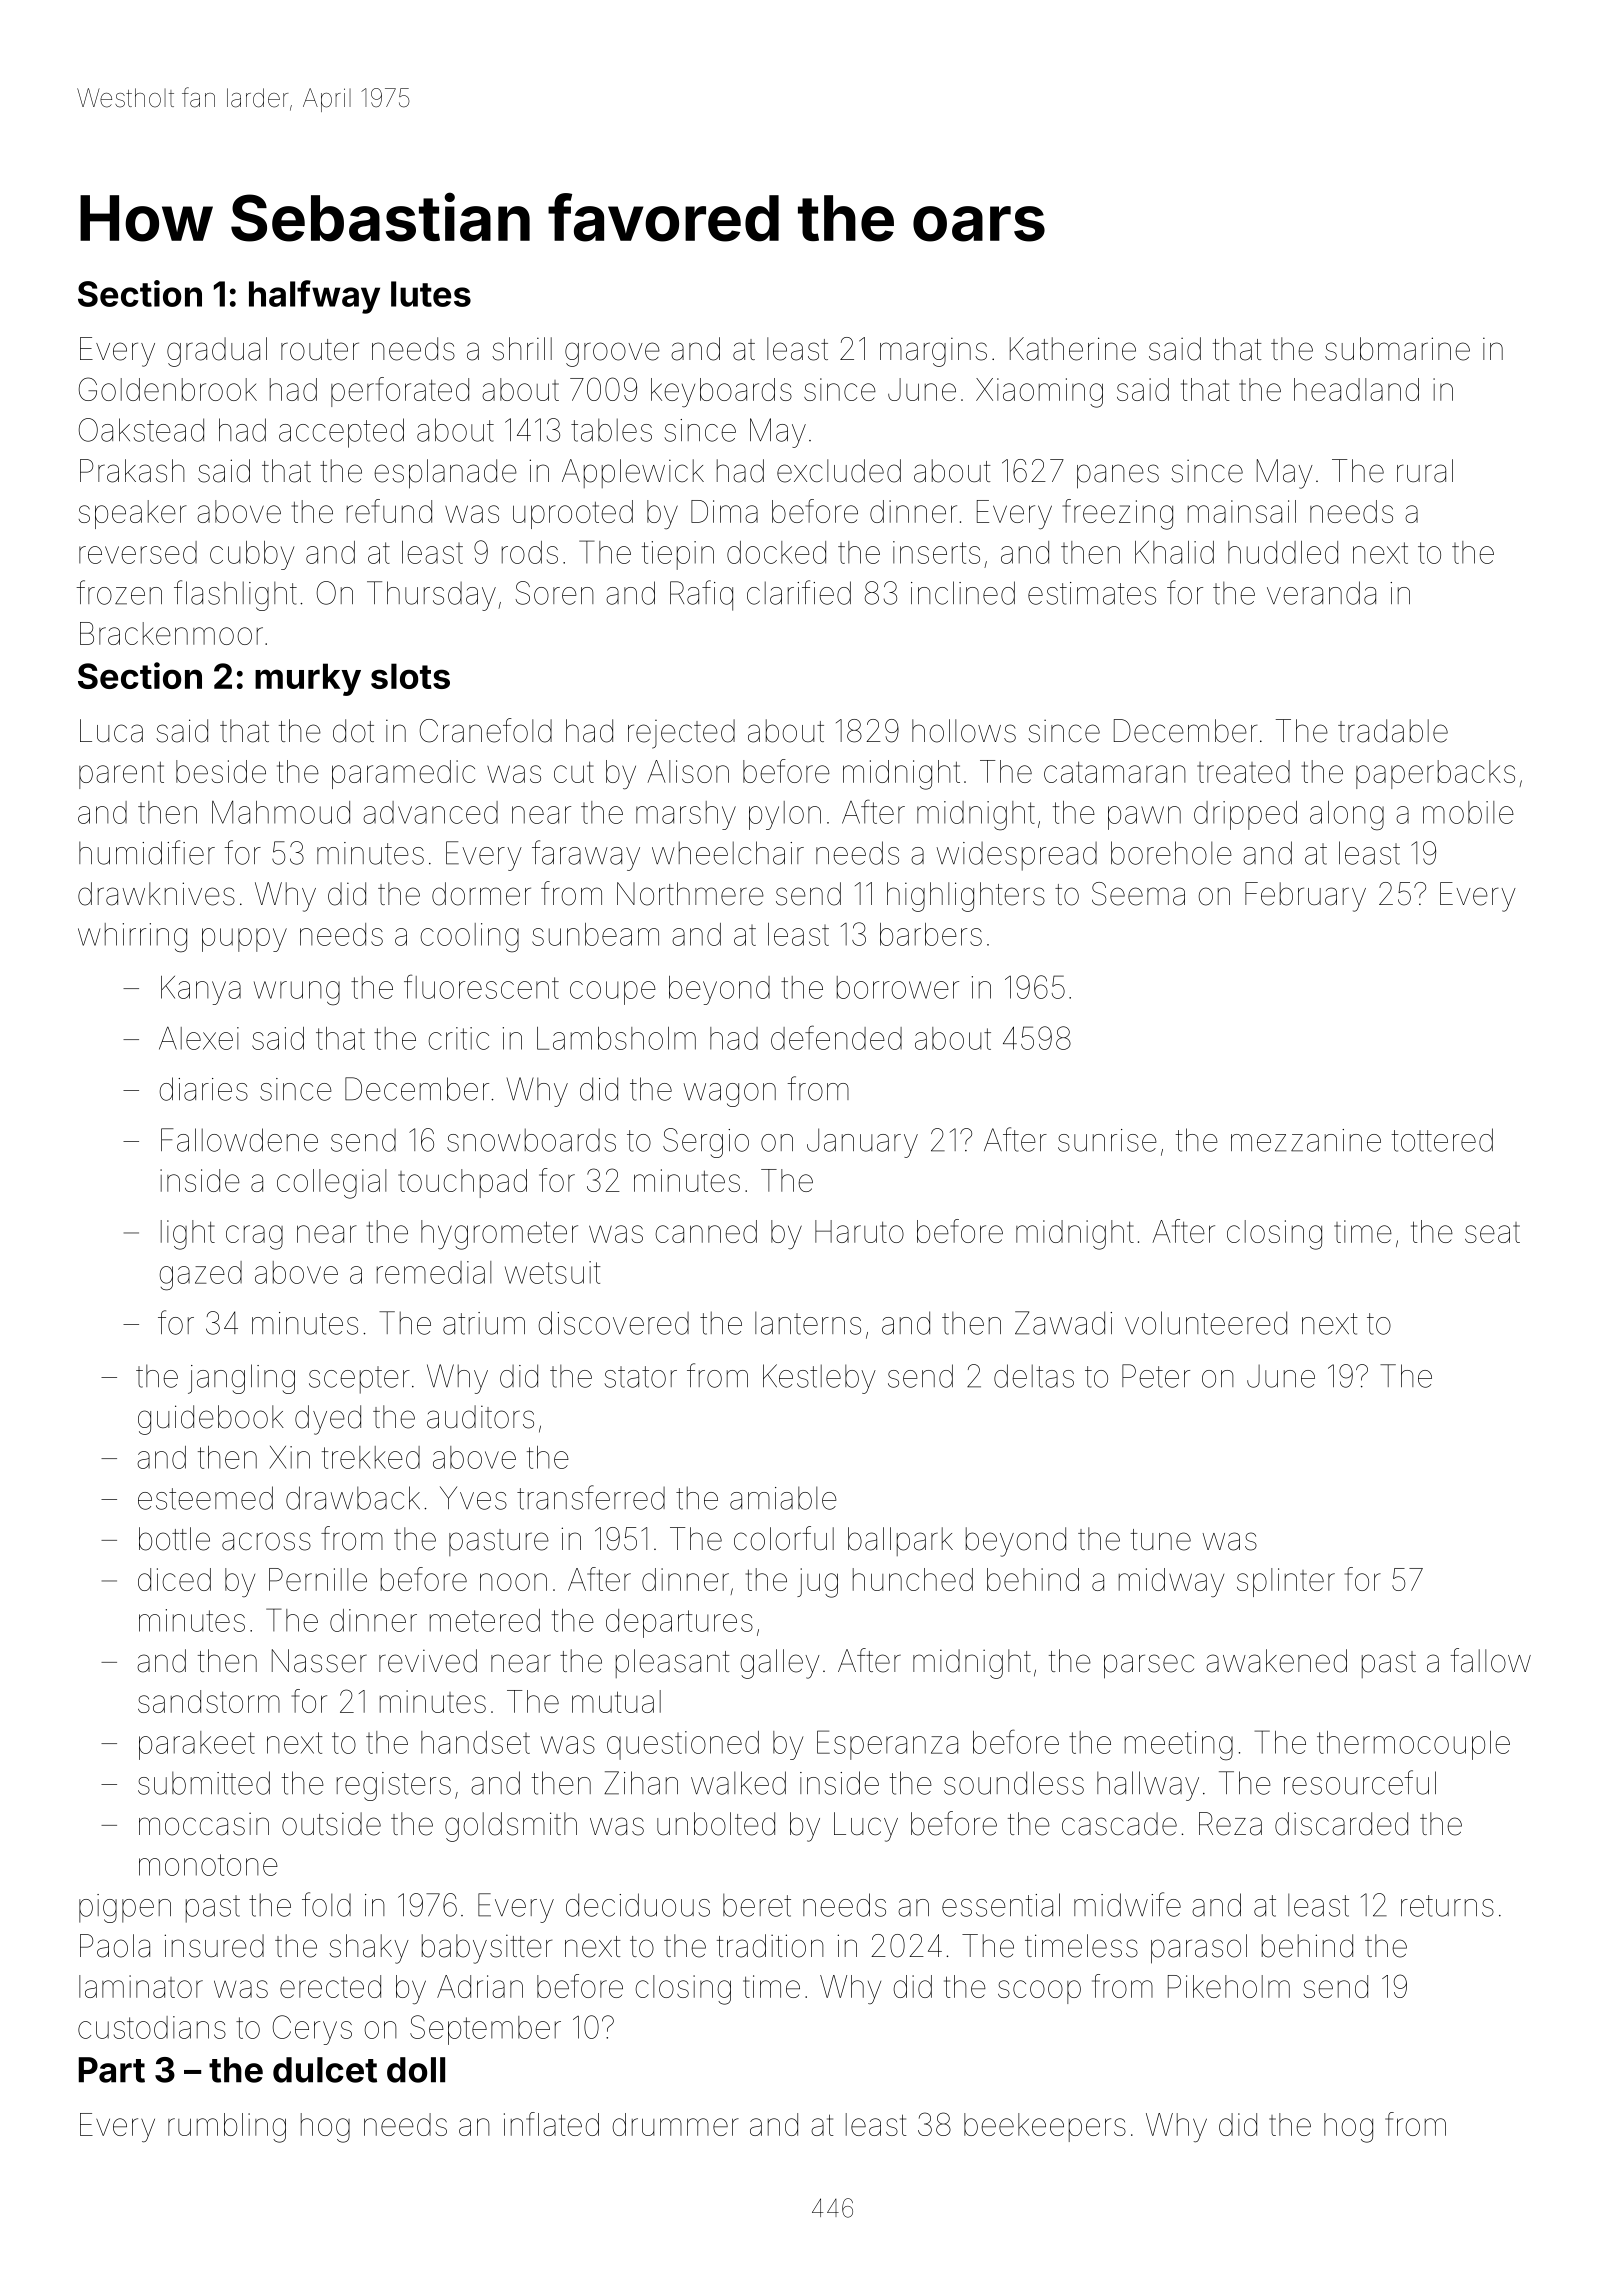  Describe the element at coordinates (1356, 389) in the page. I see `headland` at that location.
